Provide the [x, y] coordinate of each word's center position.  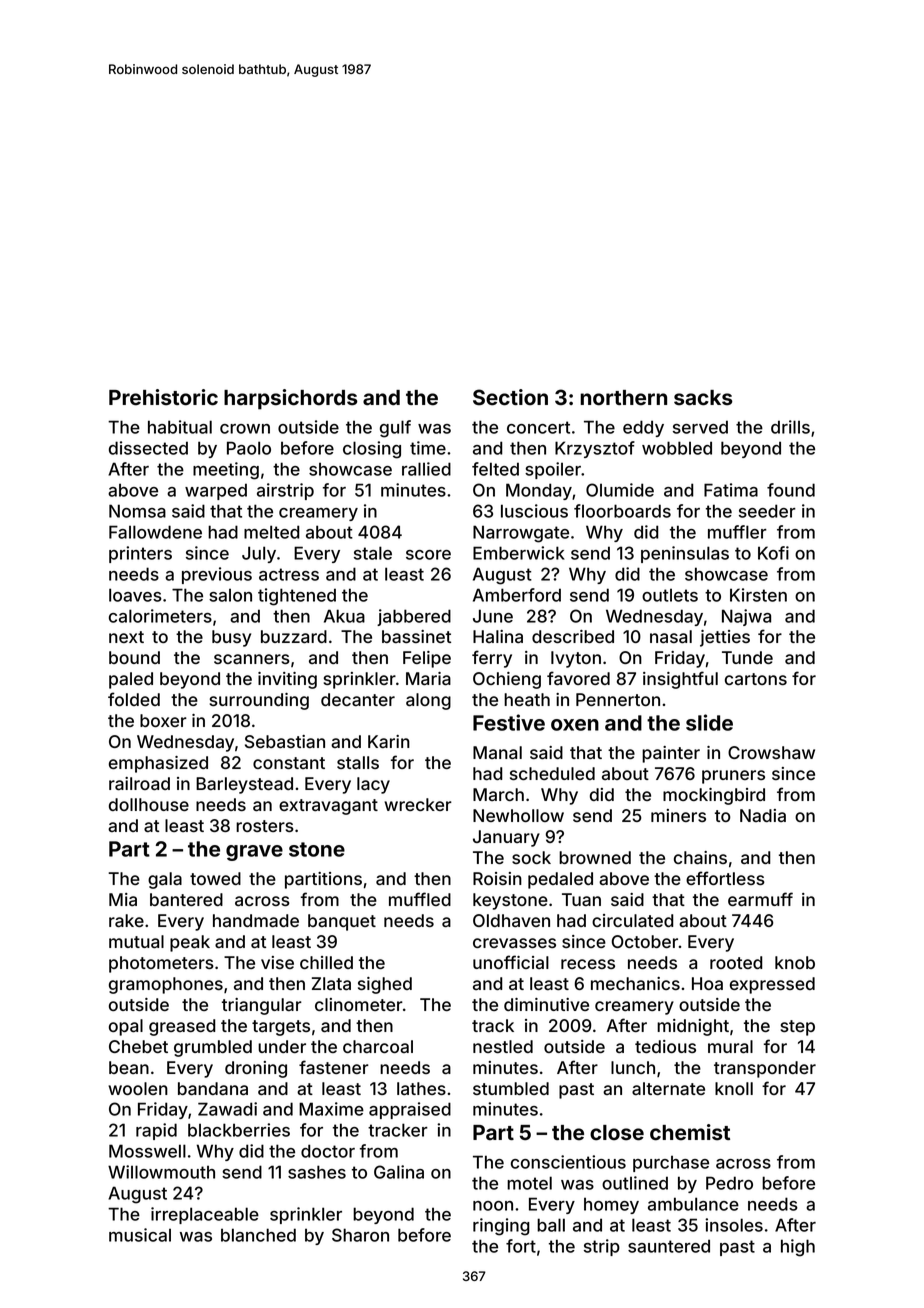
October [645, 941]
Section [510, 397]
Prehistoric [163, 397]
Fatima [731, 490]
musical [140, 1235]
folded [134, 699]
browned [595, 857]
